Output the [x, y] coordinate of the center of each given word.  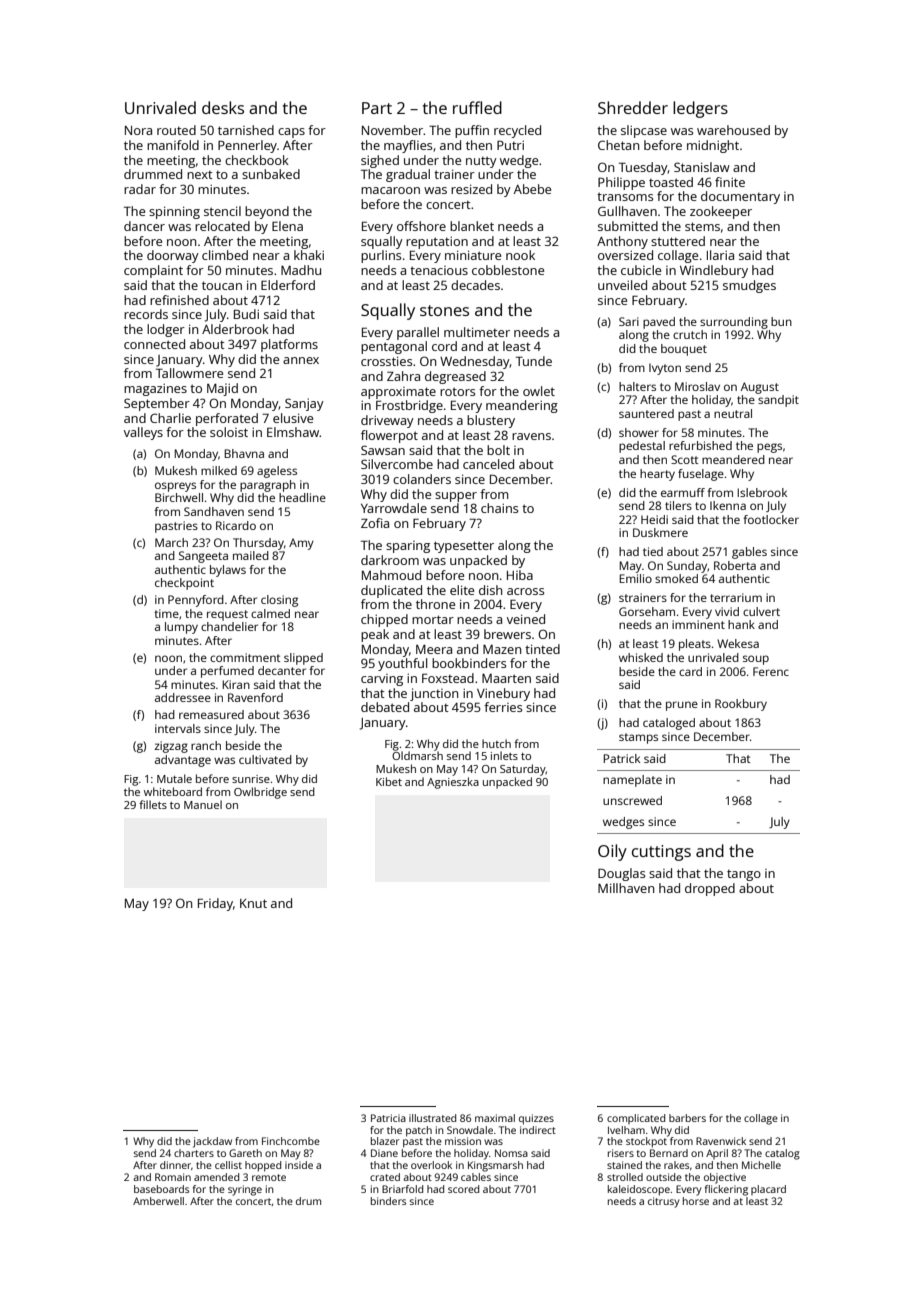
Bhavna [244, 453]
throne [435, 604]
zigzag [171, 747]
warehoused [733, 130]
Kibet [389, 781]
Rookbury [741, 705]
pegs [769, 448]
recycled [517, 131]
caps [291, 133]
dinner [175, 1165]
